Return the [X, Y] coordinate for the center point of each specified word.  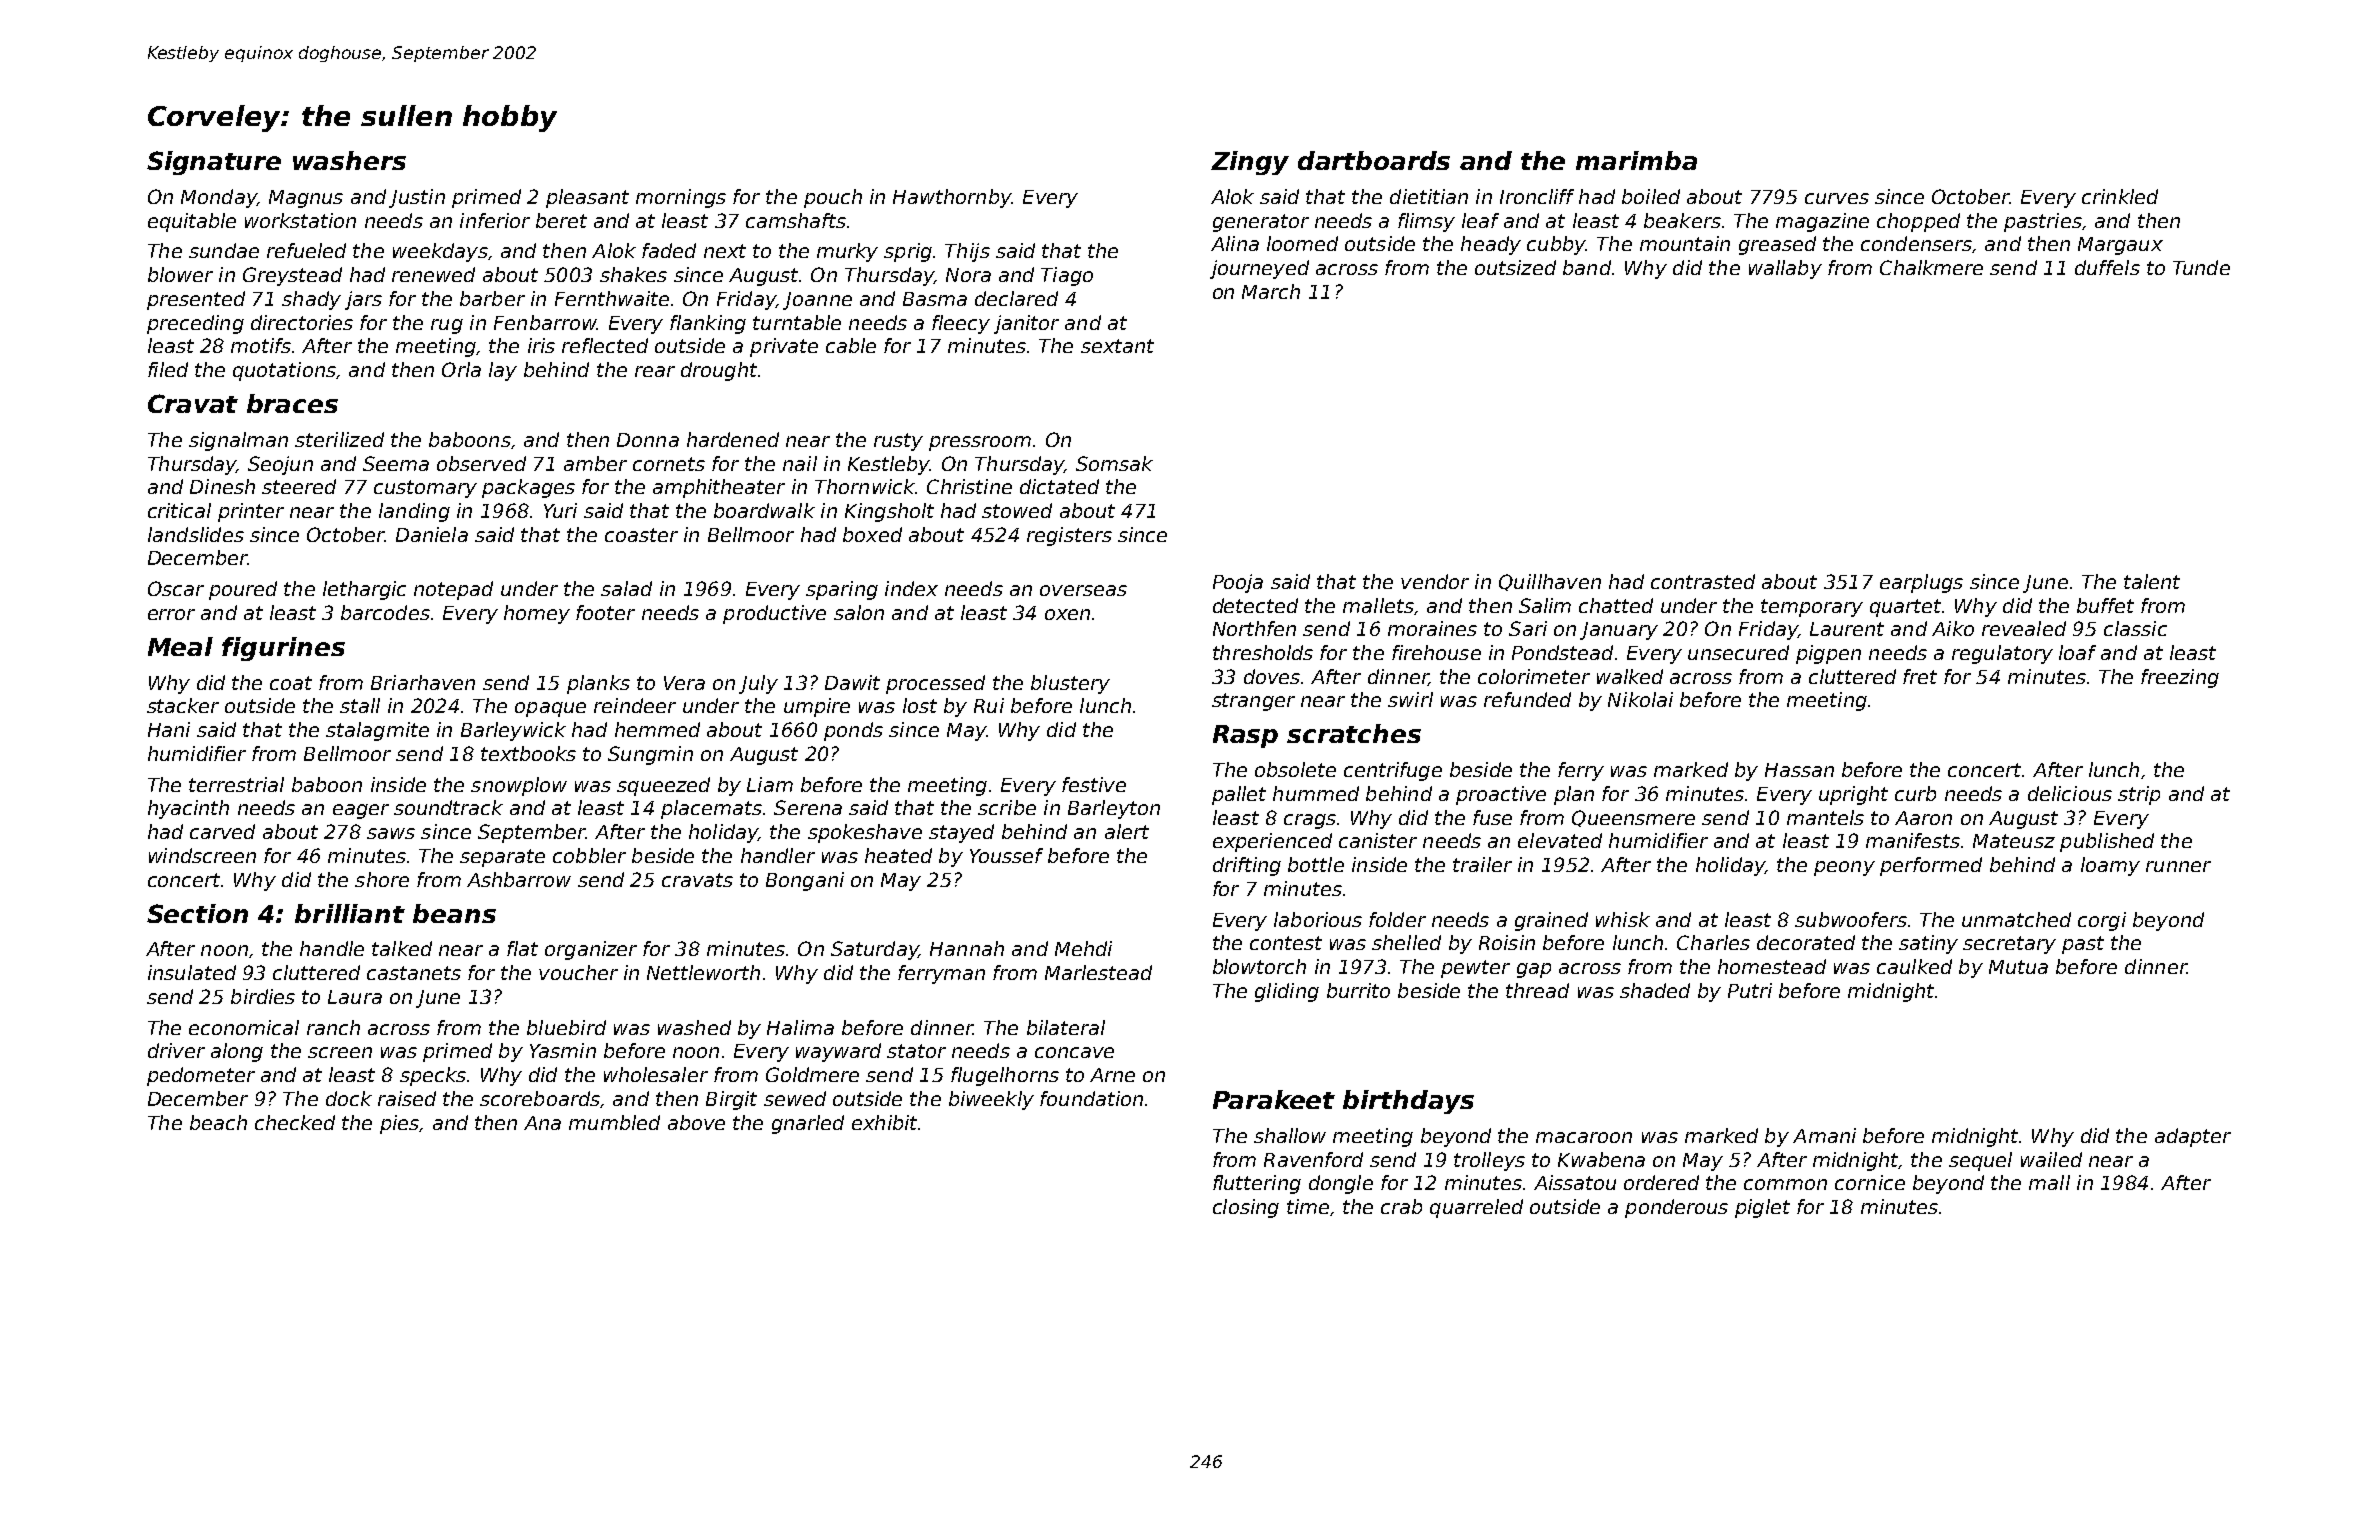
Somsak [1114, 463]
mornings [681, 198]
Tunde [2201, 267]
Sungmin [650, 755]
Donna [648, 440]
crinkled [2120, 196]
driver [176, 1050]
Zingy [1250, 163]
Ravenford [1313, 1159]
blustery [1070, 684]
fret [1920, 676]
